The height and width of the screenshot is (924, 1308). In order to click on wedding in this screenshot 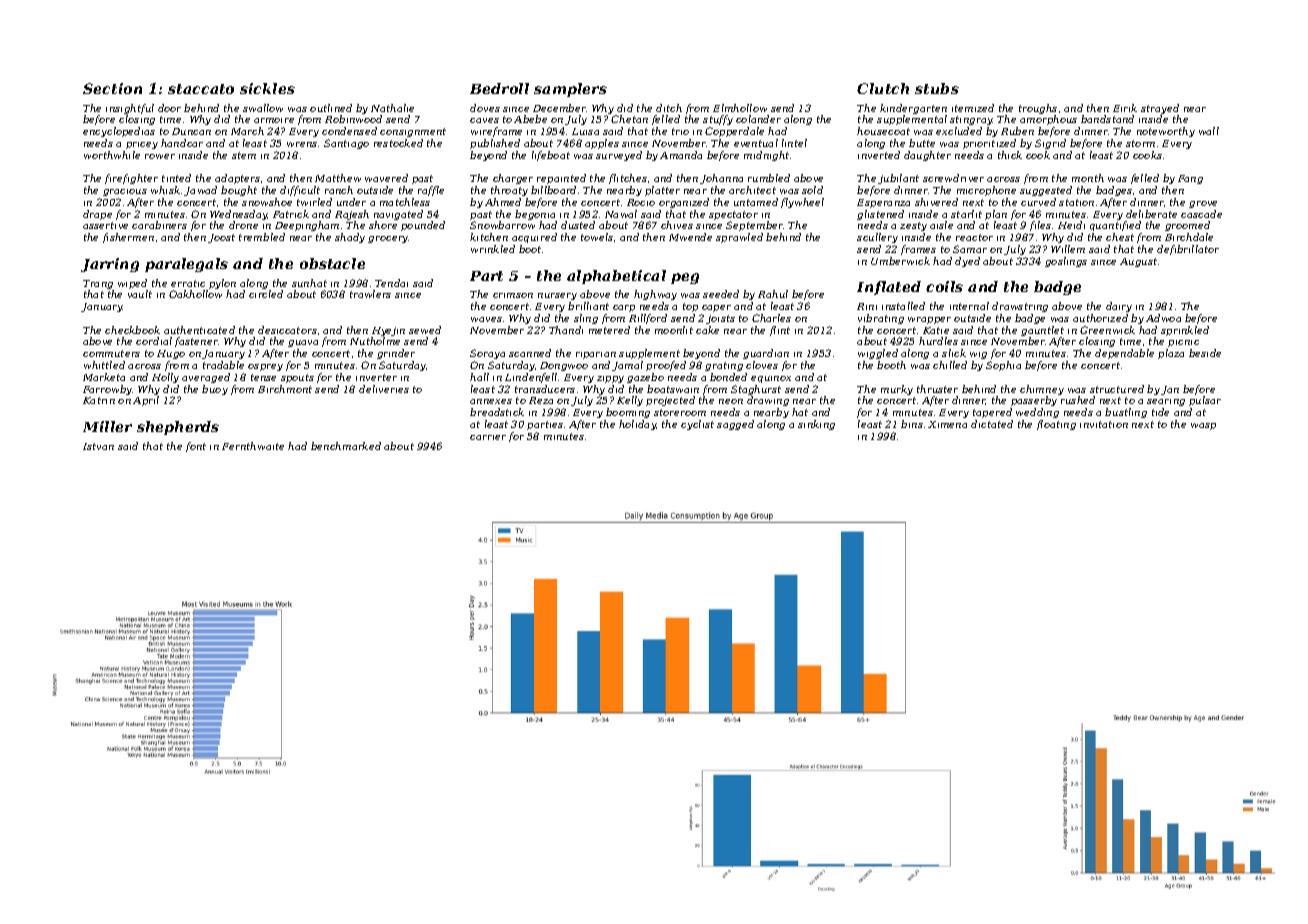, I will do `click(1037, 413)`.
